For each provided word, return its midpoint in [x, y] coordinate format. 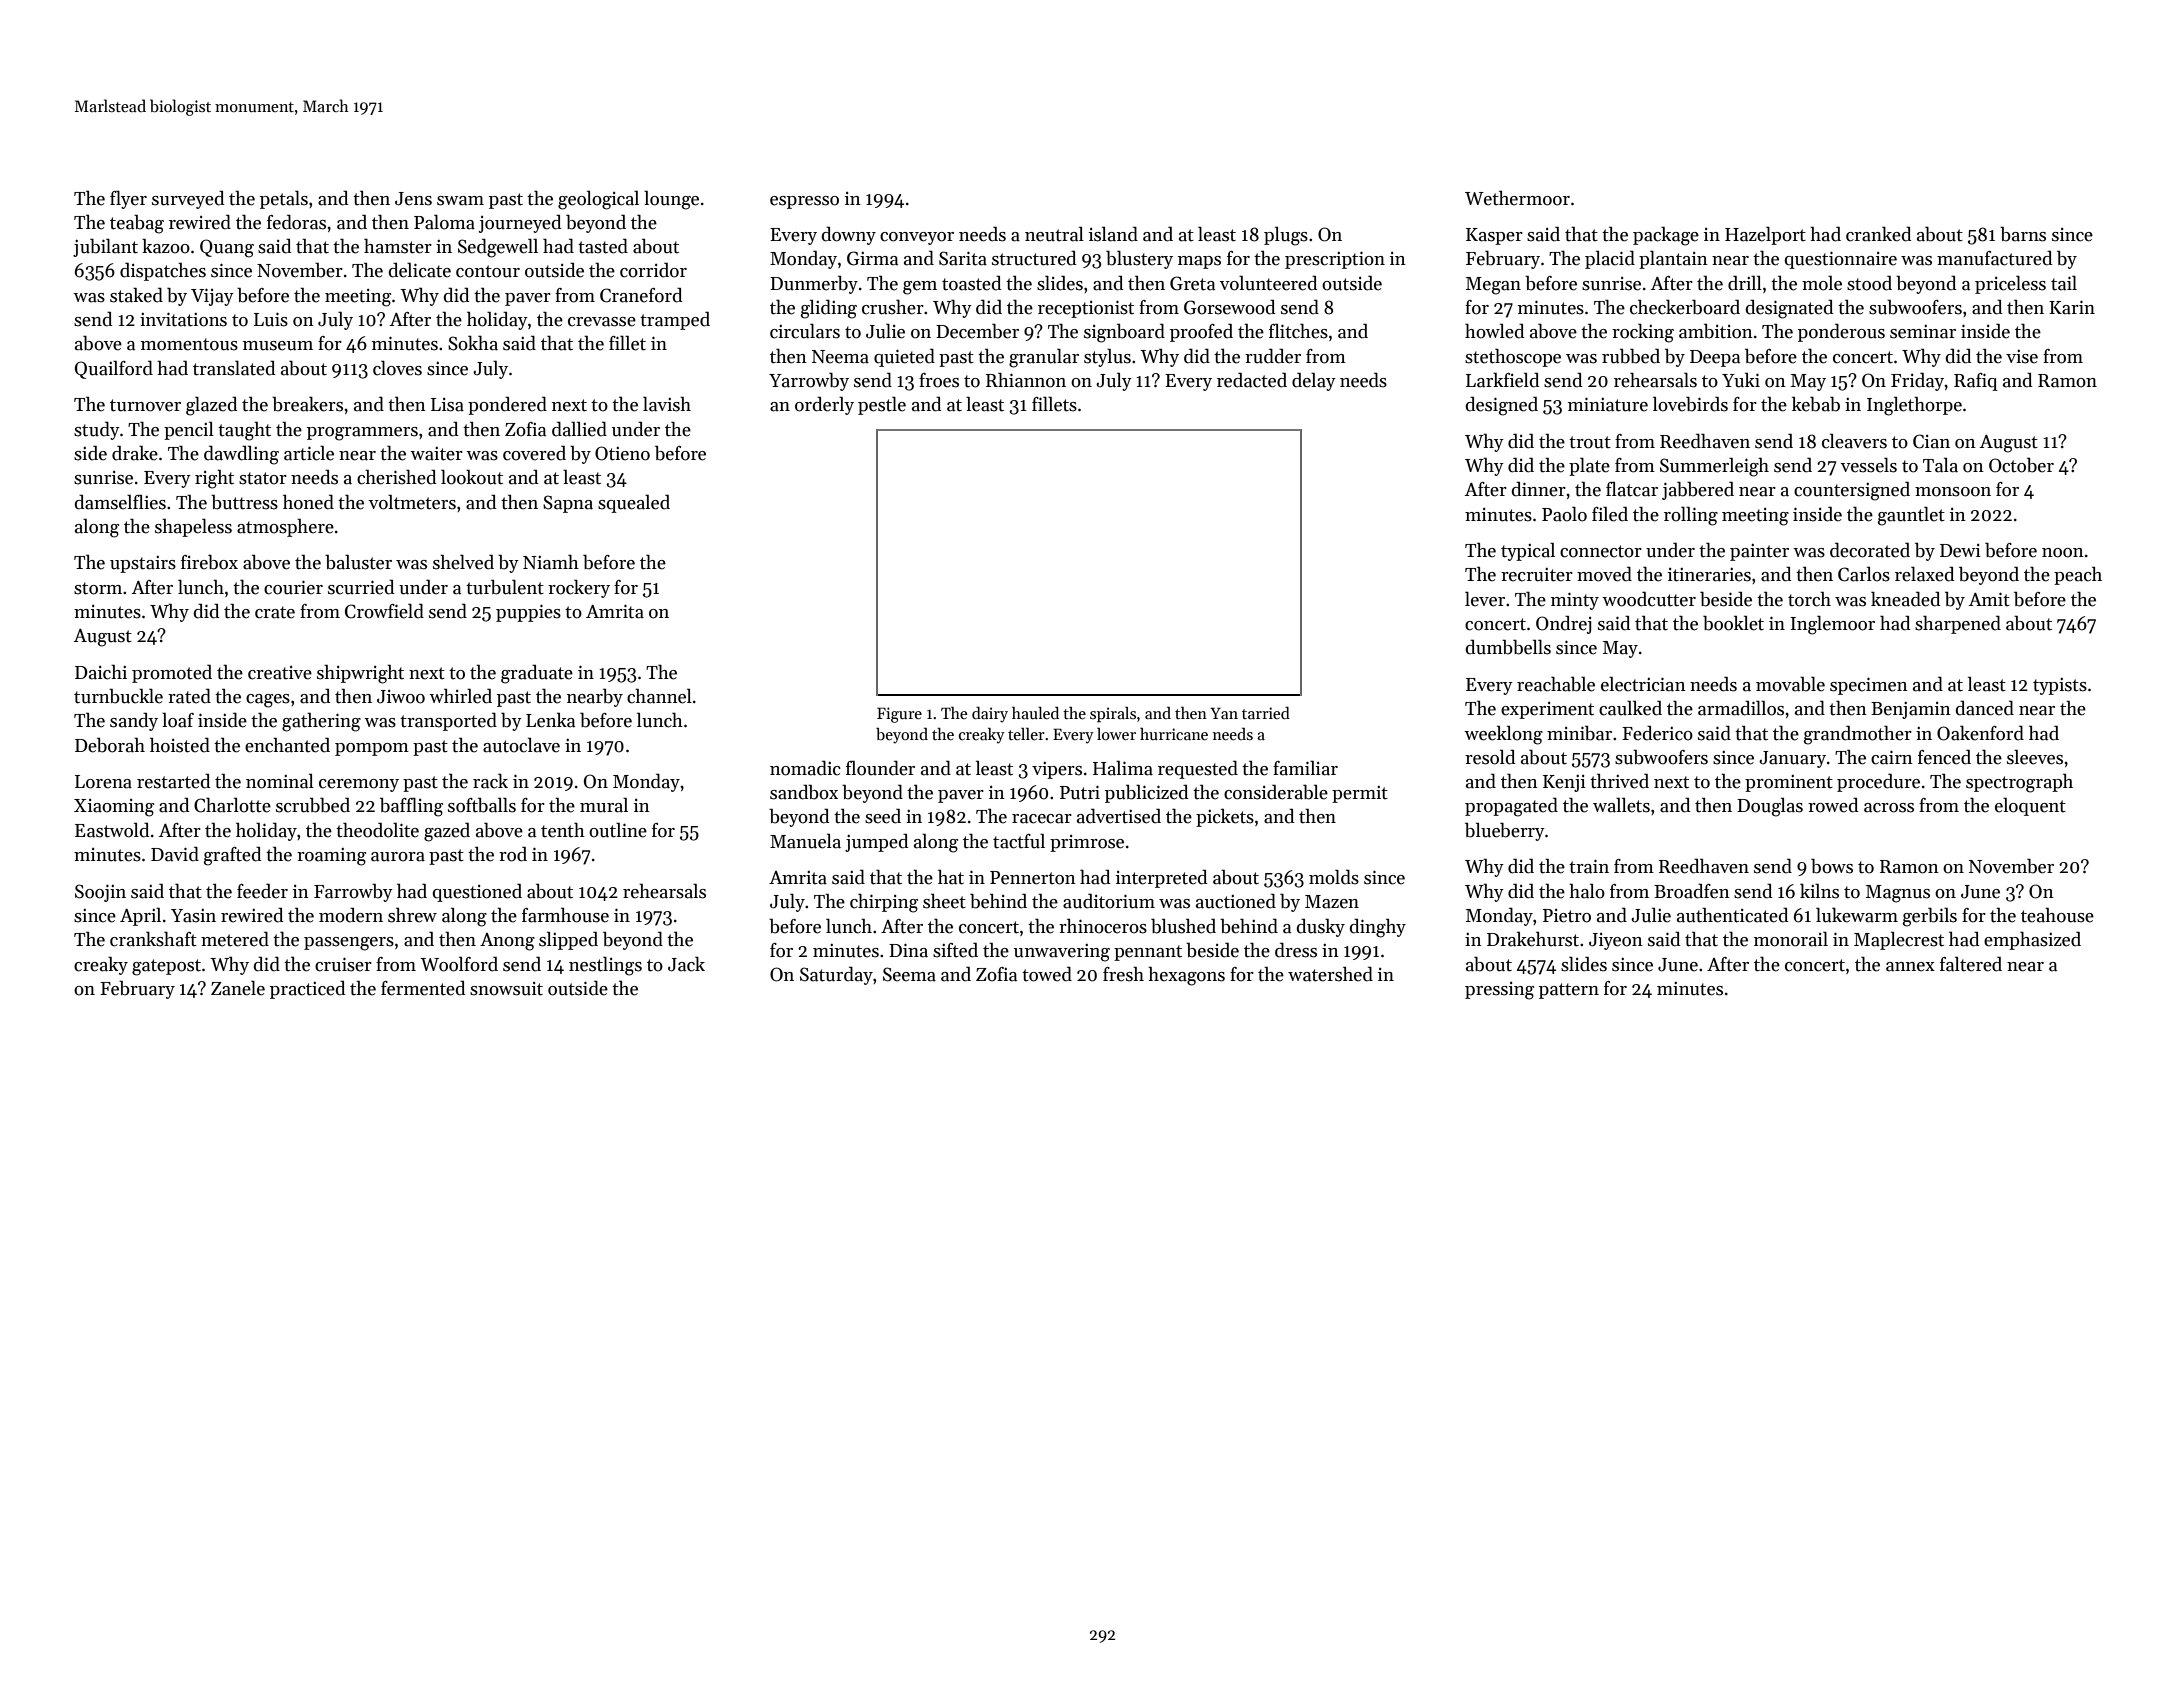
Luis [271, 319]
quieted [904, 357]
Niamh [551, 562]
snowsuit [506, 989]
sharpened [1958, 624]
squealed [634, 503]
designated [1789, 309]
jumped [876, 842]
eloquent [2030, 807]
